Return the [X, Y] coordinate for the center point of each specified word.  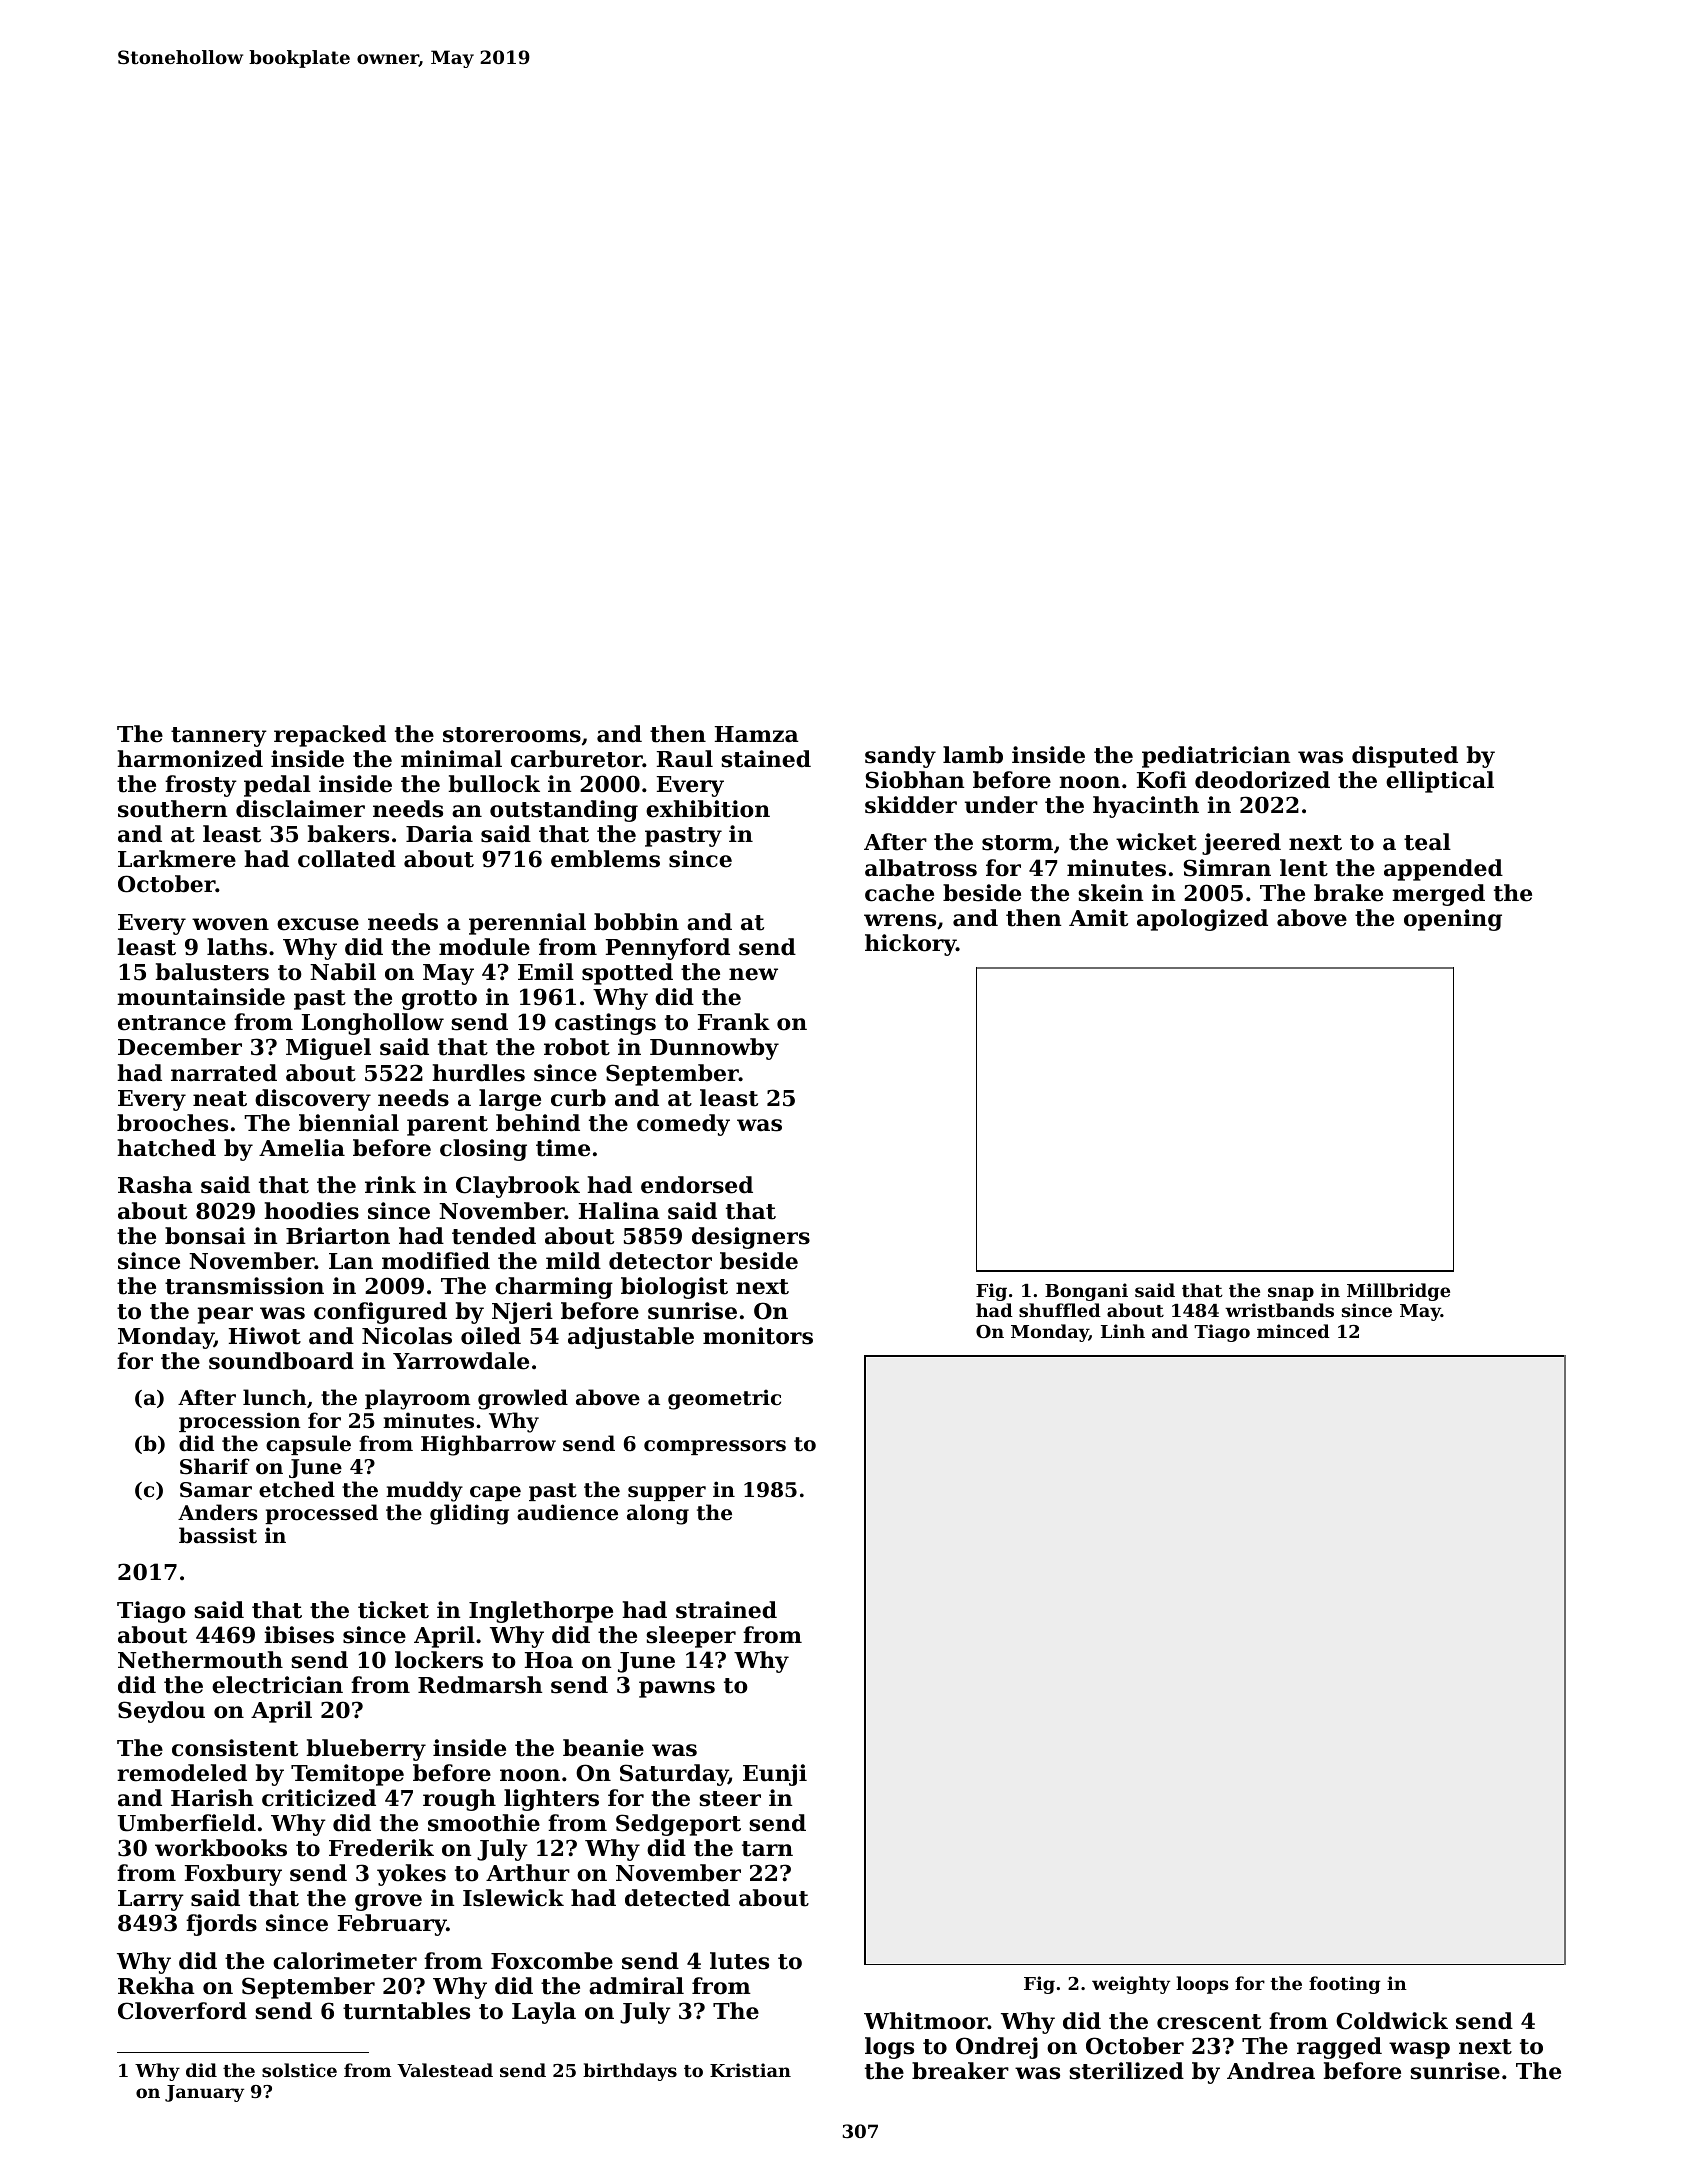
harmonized [190, 759]
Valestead [445, 2070]
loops [1202, 1985]
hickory [910, 945]
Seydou [161, 1712]
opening [1453, 920]
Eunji [775, 1775]
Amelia [302, 1148]
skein [1110, 893]
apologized [1202, 920]
